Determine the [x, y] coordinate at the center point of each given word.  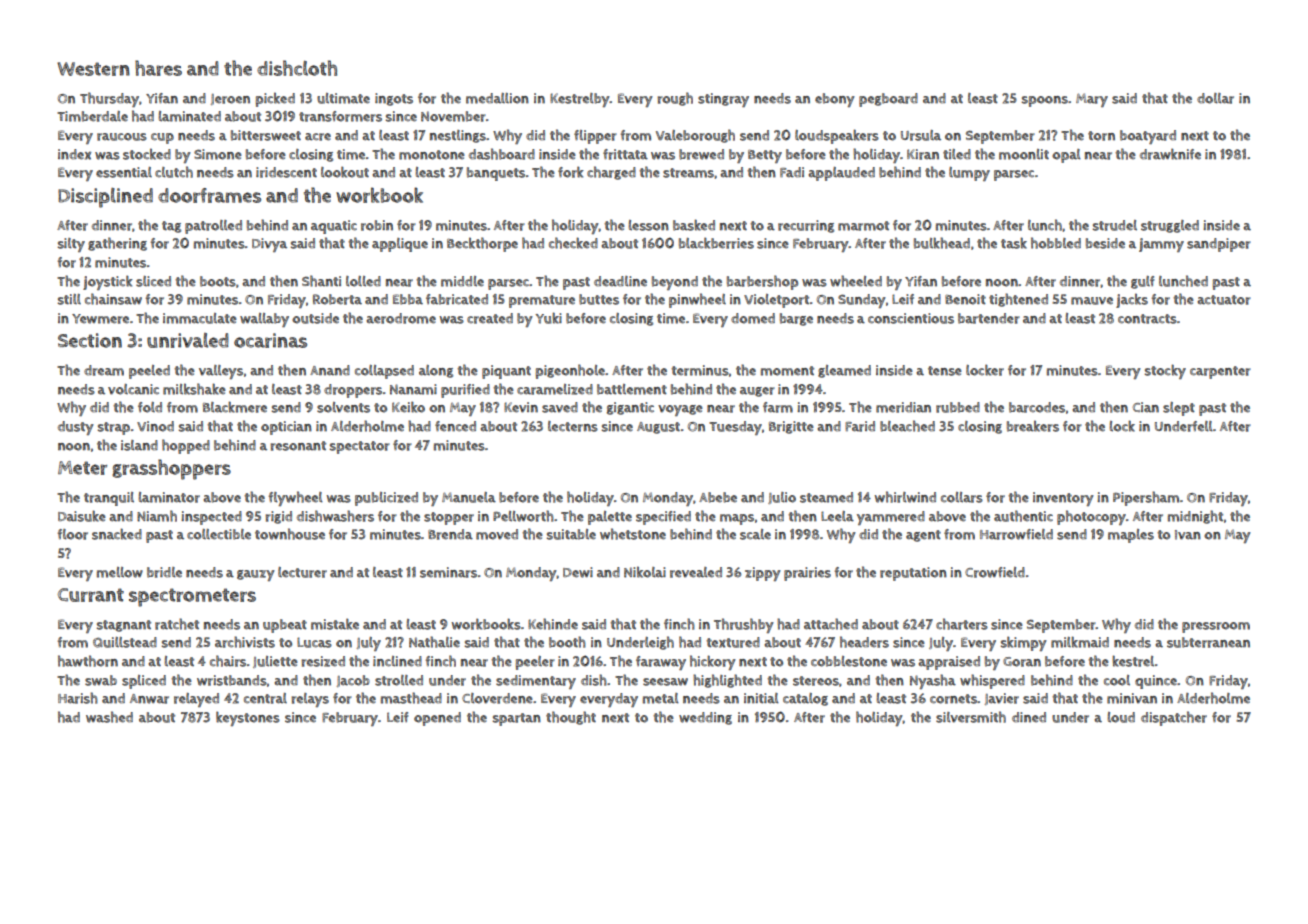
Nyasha [933, 681]
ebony [835, 100]
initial [761, 698]
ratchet [177, 624]
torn [1101, 136]
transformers [340, 116]
